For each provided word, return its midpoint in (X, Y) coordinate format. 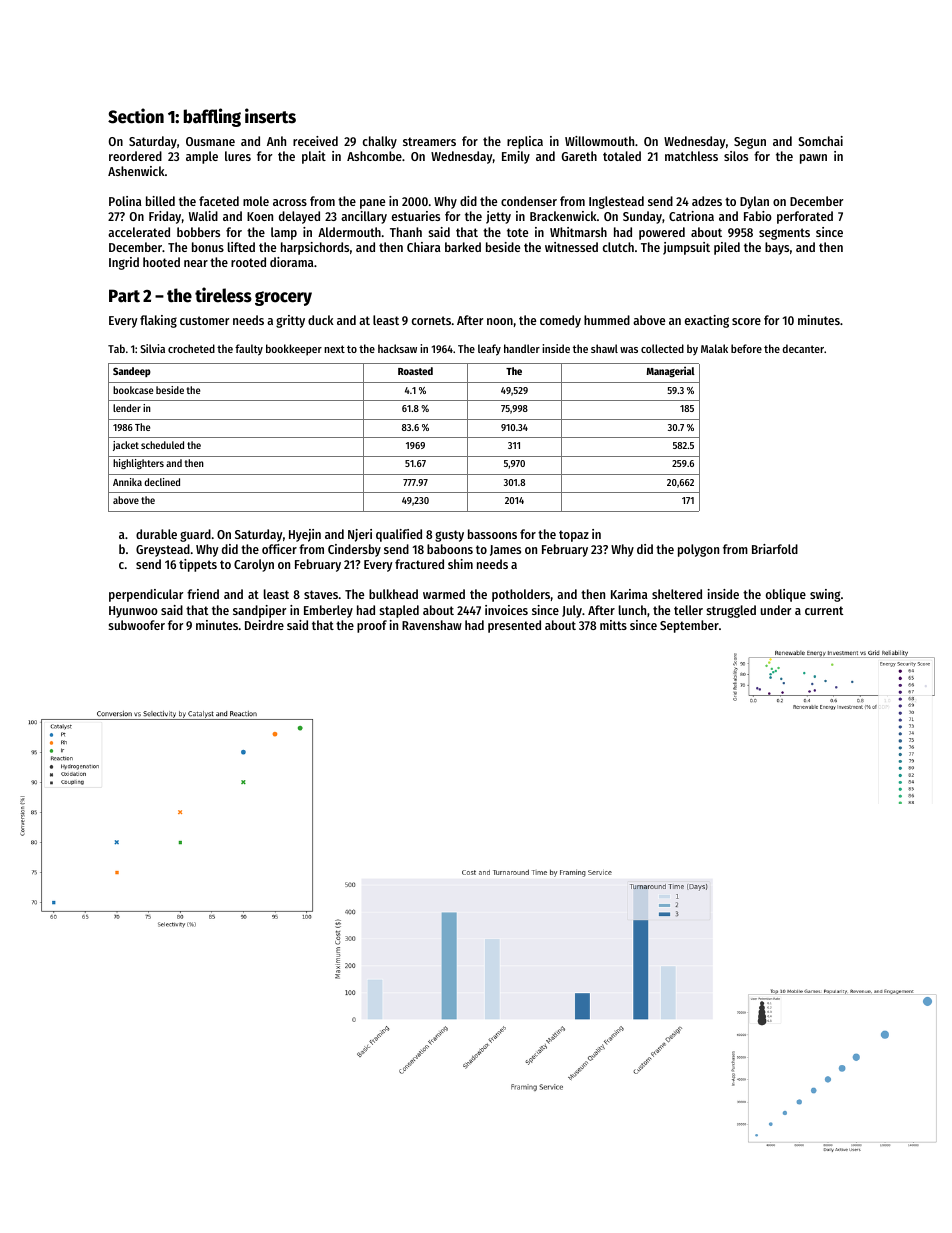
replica (525, 142)
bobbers (198, 232)
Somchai (821, 141)
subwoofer (137, 625)
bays (777, 248)
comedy (560, 321)
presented (514, 626)
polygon (698, 550)
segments (784, 234)
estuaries (416, 216)
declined (162, 482)
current (824, 610)
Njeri (360, 535)
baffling (212, 117)
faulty (249, 350)
